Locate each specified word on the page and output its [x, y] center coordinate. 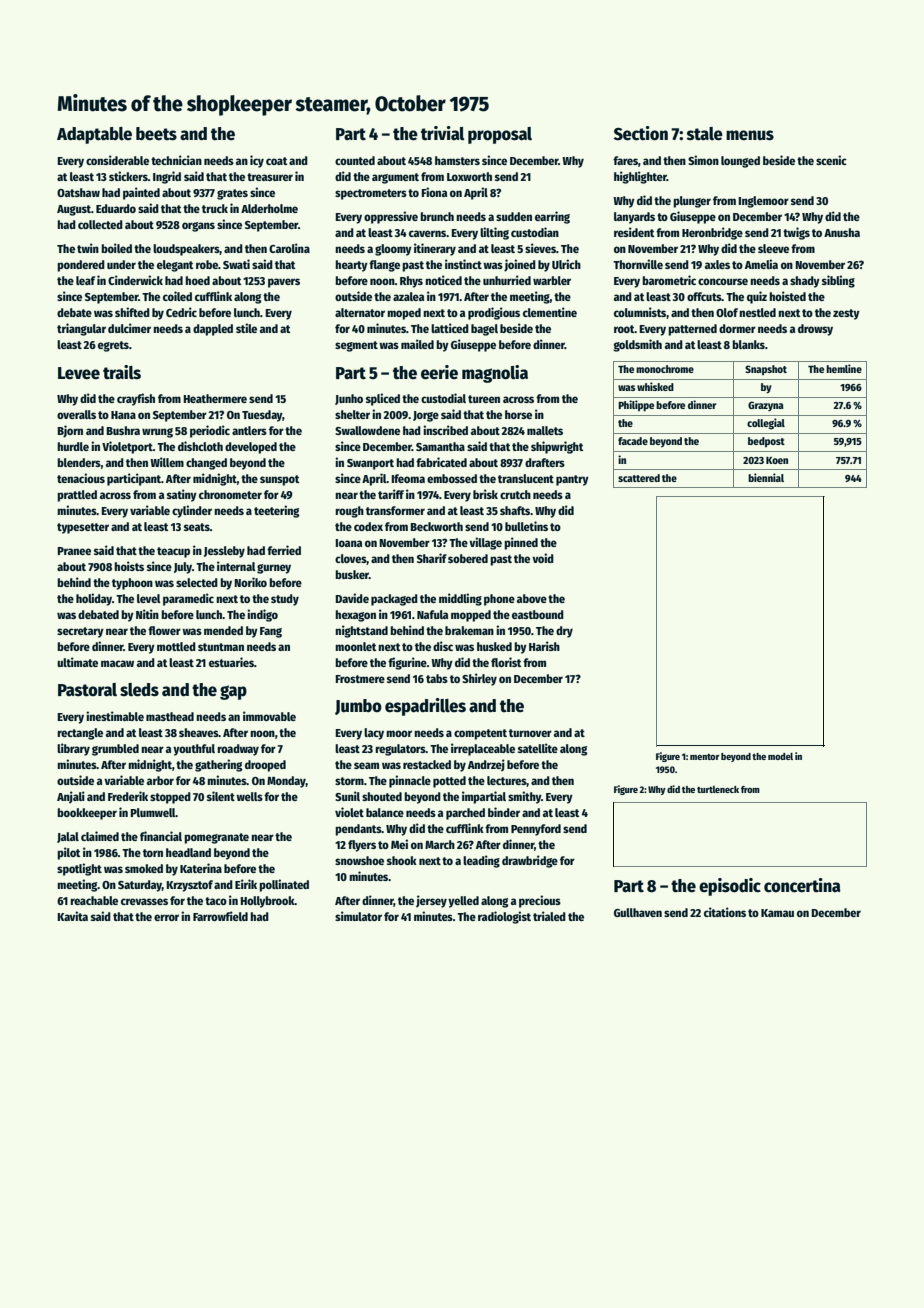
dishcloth [200, 446]
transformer [395, 510]
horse [518, 414]
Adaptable [94, 135]
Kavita [72, 916]
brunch [437, 216]
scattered [639, 478]
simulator [358, 916]
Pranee [74, 551]
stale [705, 134]
